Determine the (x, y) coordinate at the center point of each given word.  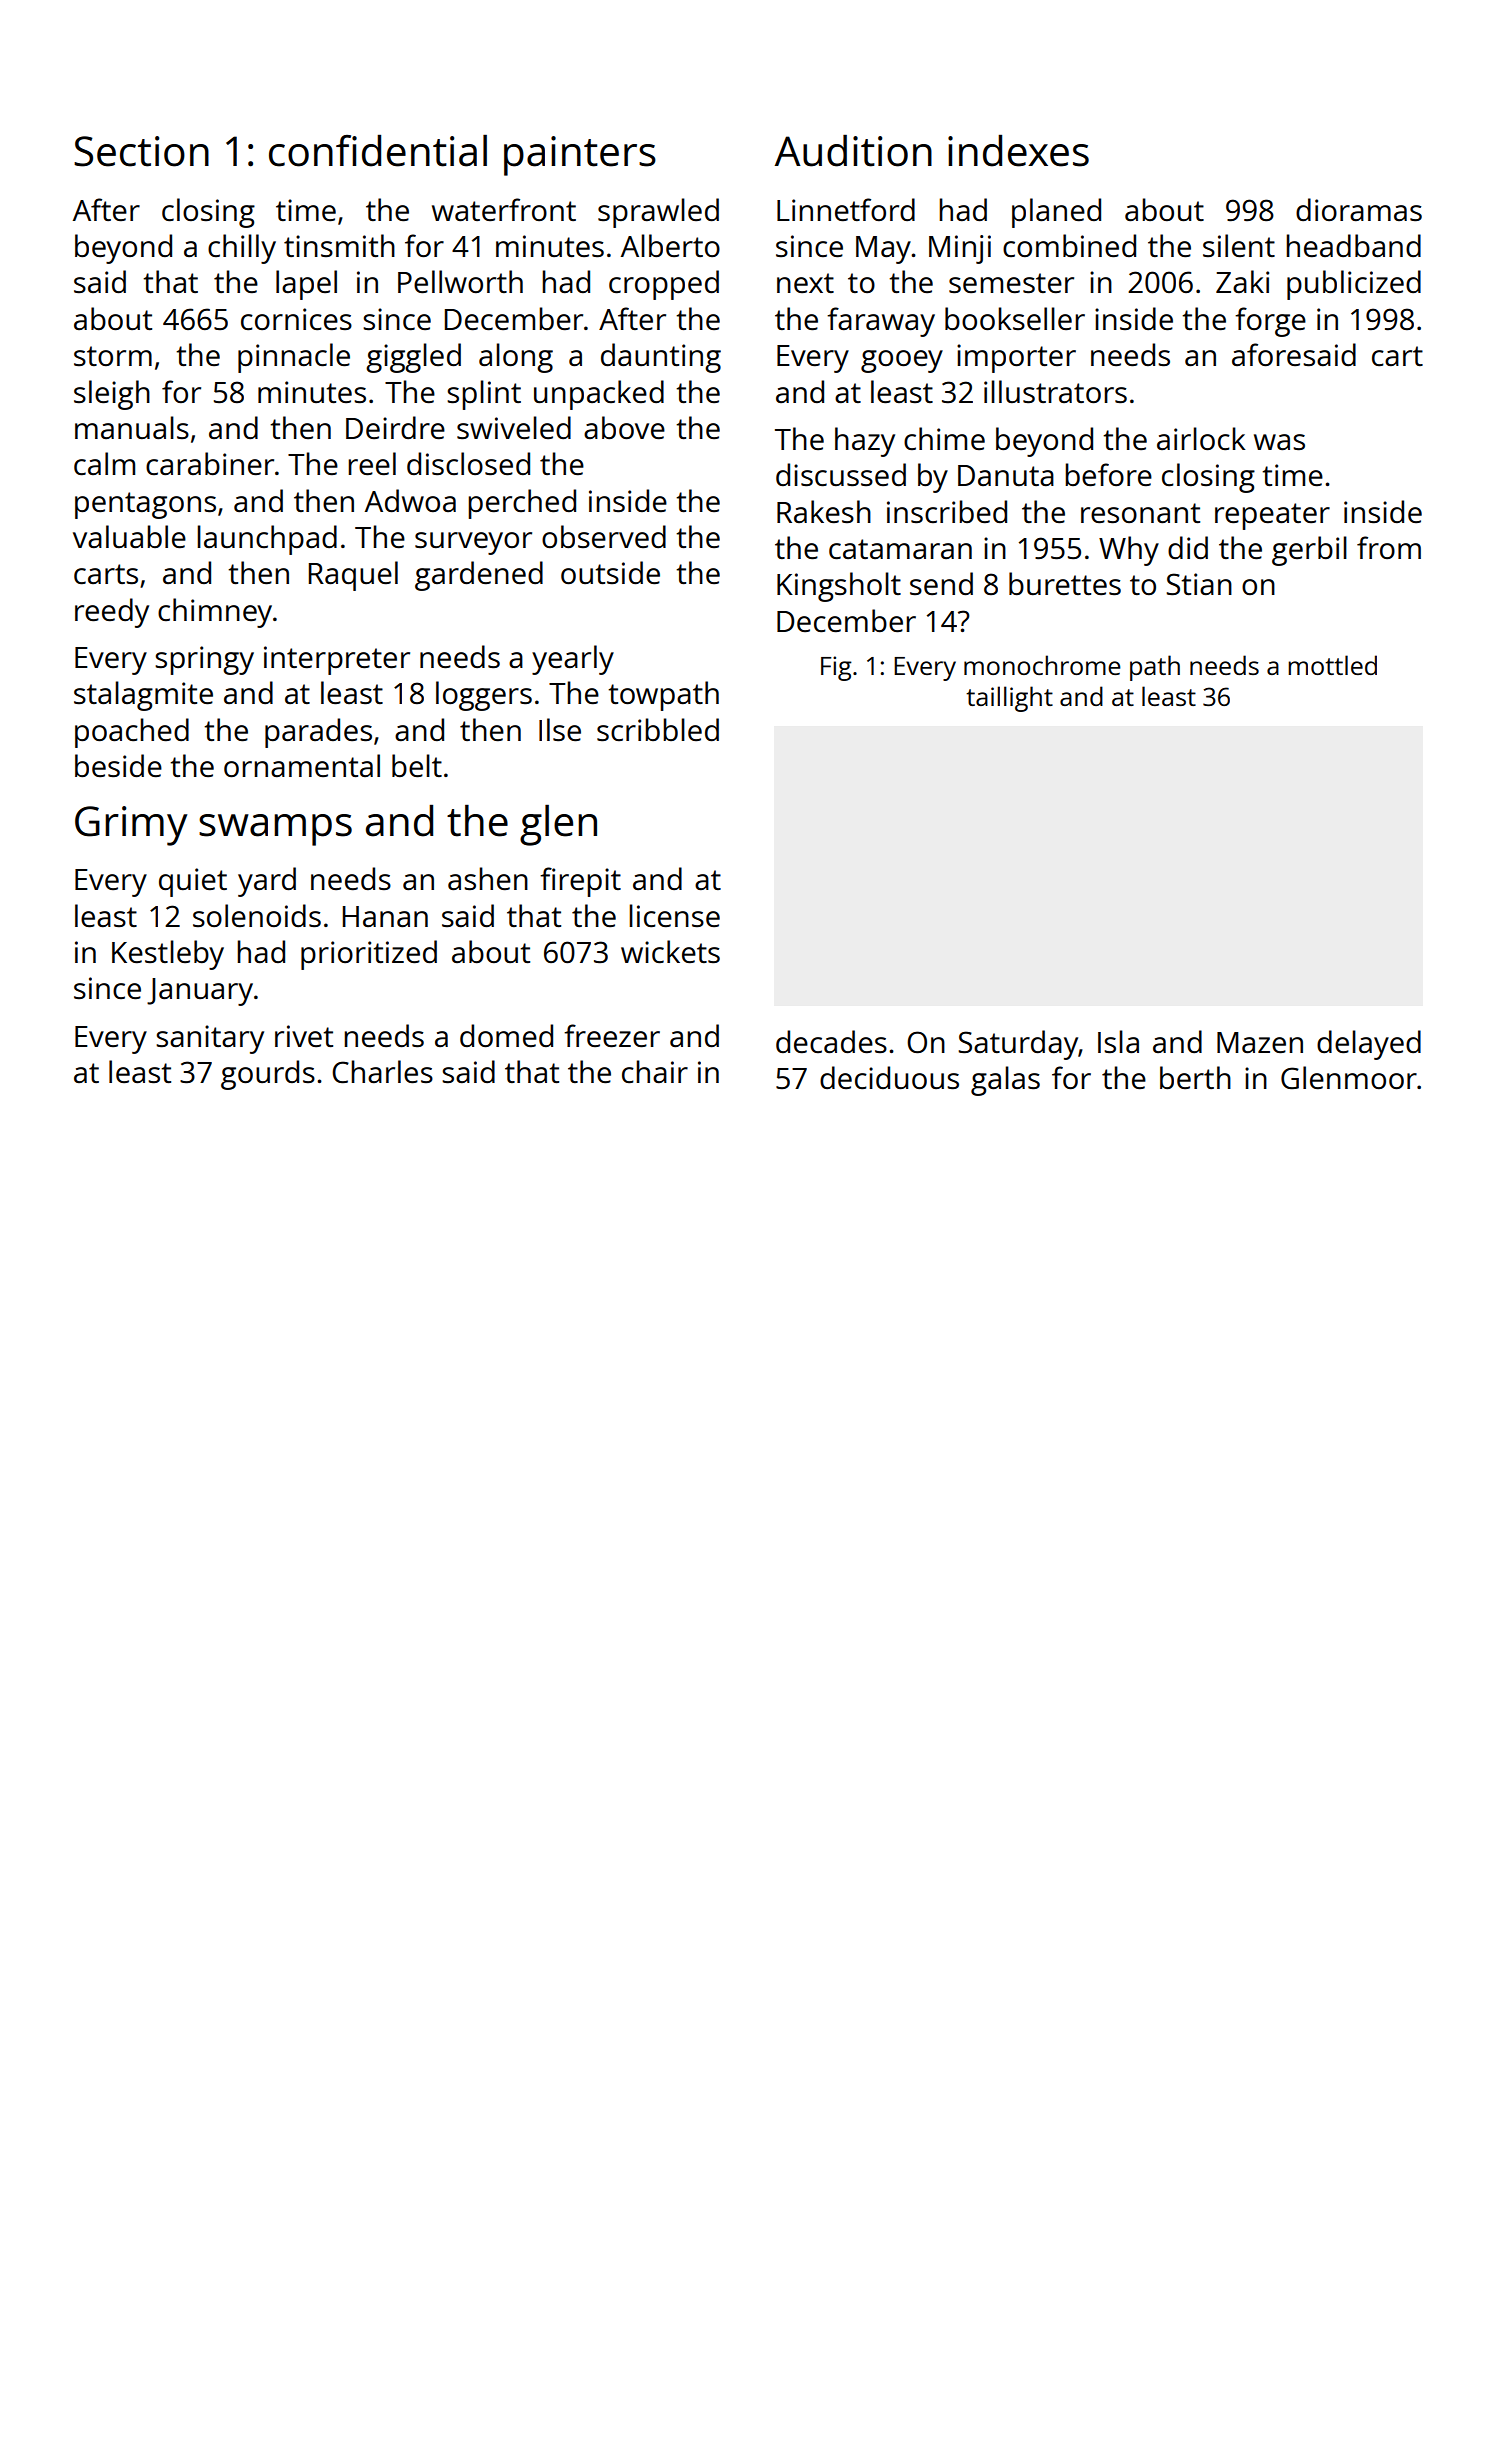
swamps (275, 830)
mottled (1332, 665)
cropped (664, 285)
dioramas (1359, 210)
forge (1270, 322)
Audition (853, 150)
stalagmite (143, 696)
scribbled (658, 730)
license (674, 916)
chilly (242, 249)
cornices (296, 319)
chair (655, 1072)
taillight (1009, 699)
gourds (268, 1075)
